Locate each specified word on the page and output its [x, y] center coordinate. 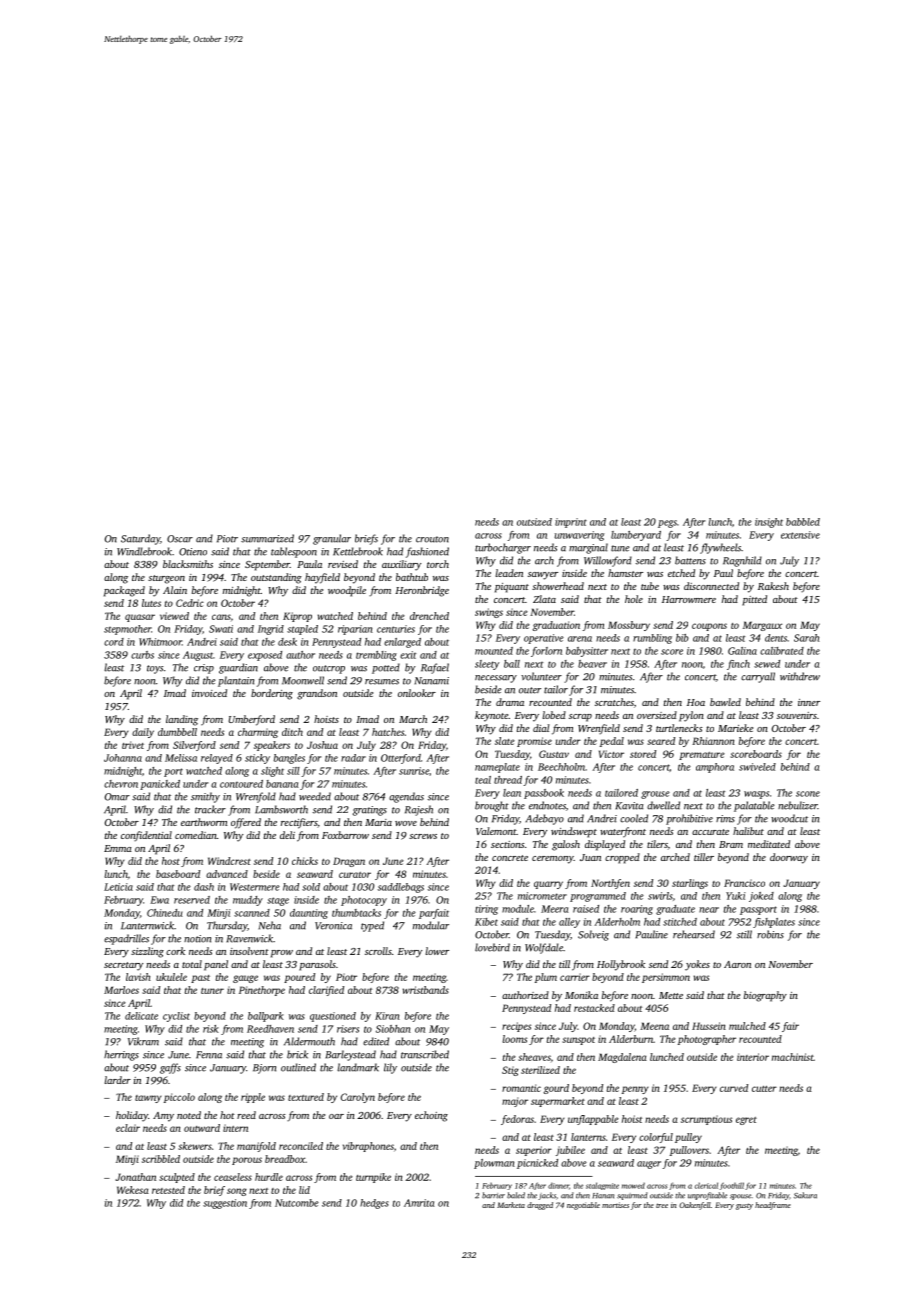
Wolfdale [544, 948]
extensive [800, 535]
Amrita [419, 1203]
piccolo [179, 1098]
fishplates [774, 923]
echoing [431, 1116]
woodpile [347, 591]
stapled [302, 630]
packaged [124, 591]
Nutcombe [297, 1203]
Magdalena [622, 1058]
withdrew [800, 676]
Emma [118, 848]
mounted [494, 651]
